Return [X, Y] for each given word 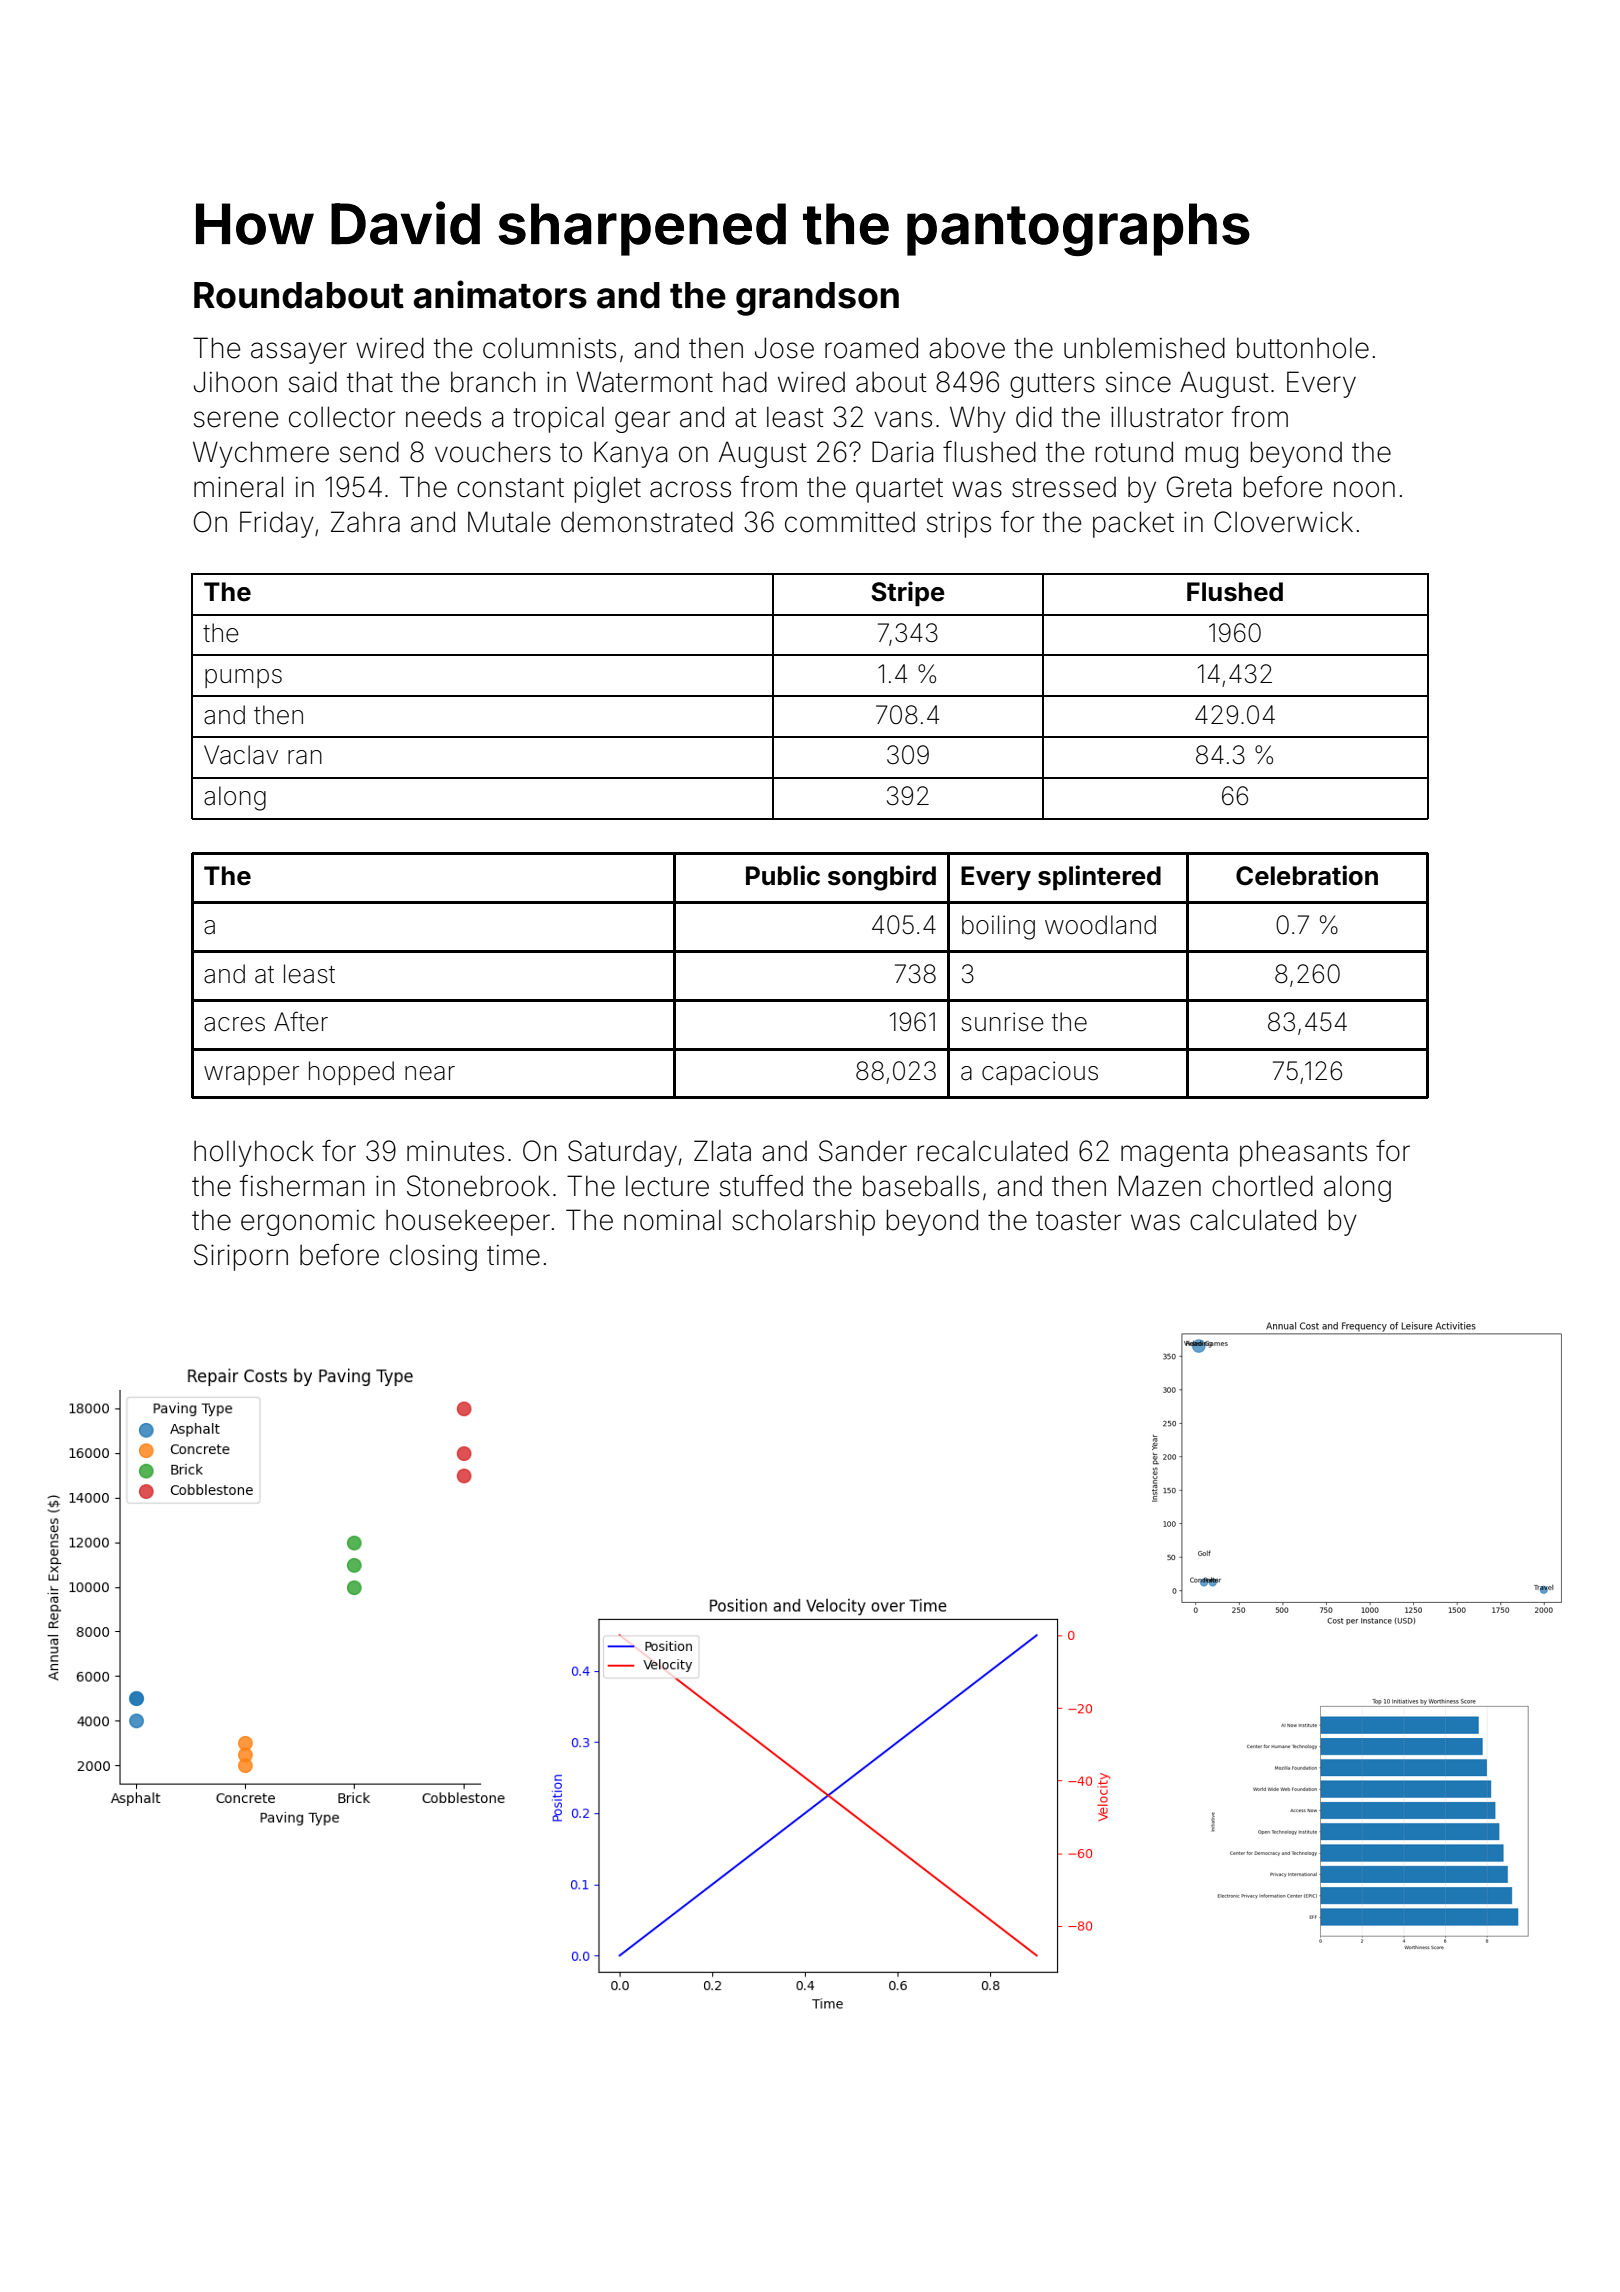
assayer [299, 353]
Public [783, 875]
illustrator [1167, 417]
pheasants [1303, 1153]
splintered [1099, 877]
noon [1364, 489]
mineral [238, 487]
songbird [882, 878]
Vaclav [241, 755]
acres [234, 1024]
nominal [672, 1220]
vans [903, 419]
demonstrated [647, 522]
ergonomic [308, 1223]
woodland [1100, 925]
